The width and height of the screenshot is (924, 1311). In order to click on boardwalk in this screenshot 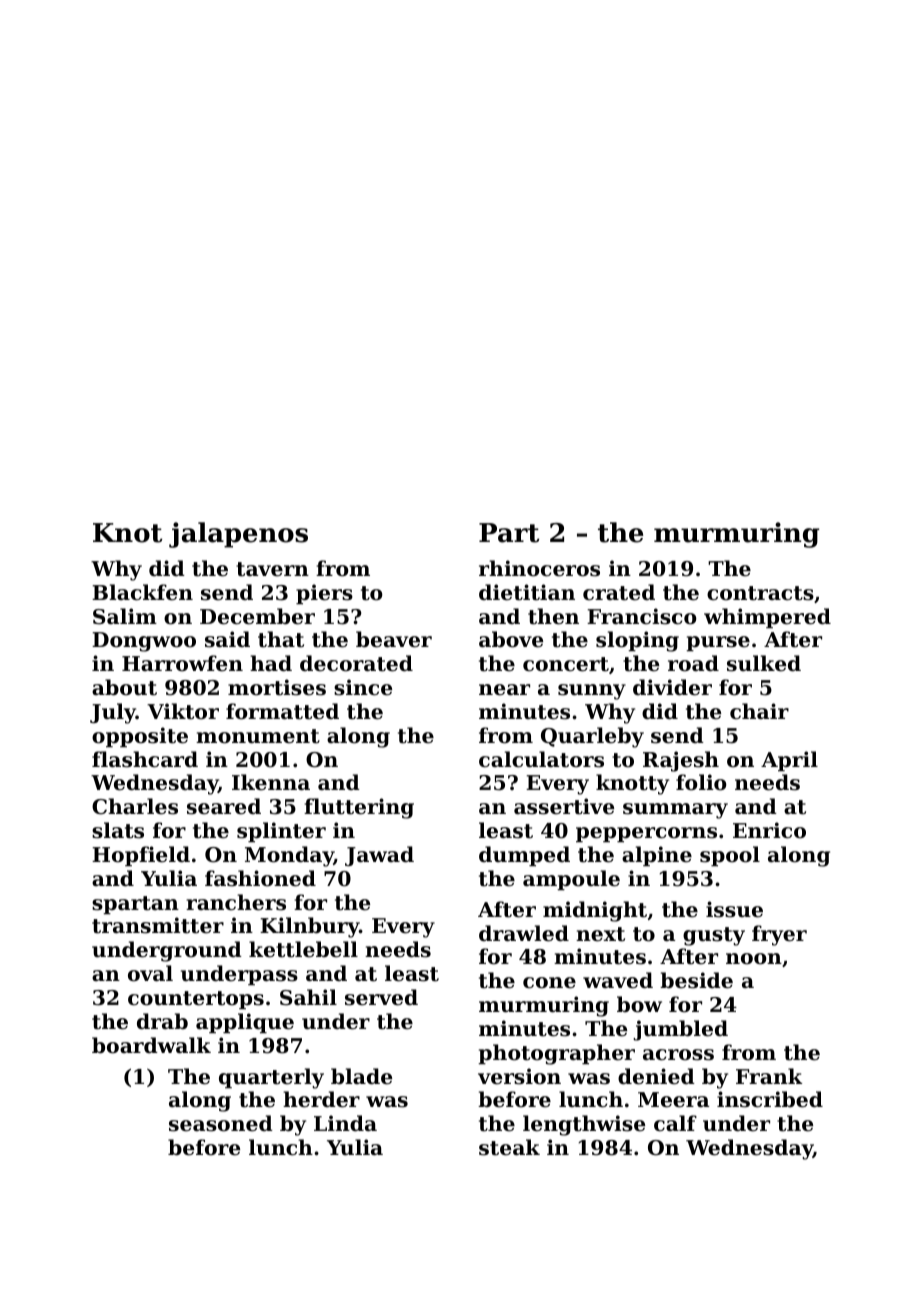, I will do `click(151, 1045)`.
